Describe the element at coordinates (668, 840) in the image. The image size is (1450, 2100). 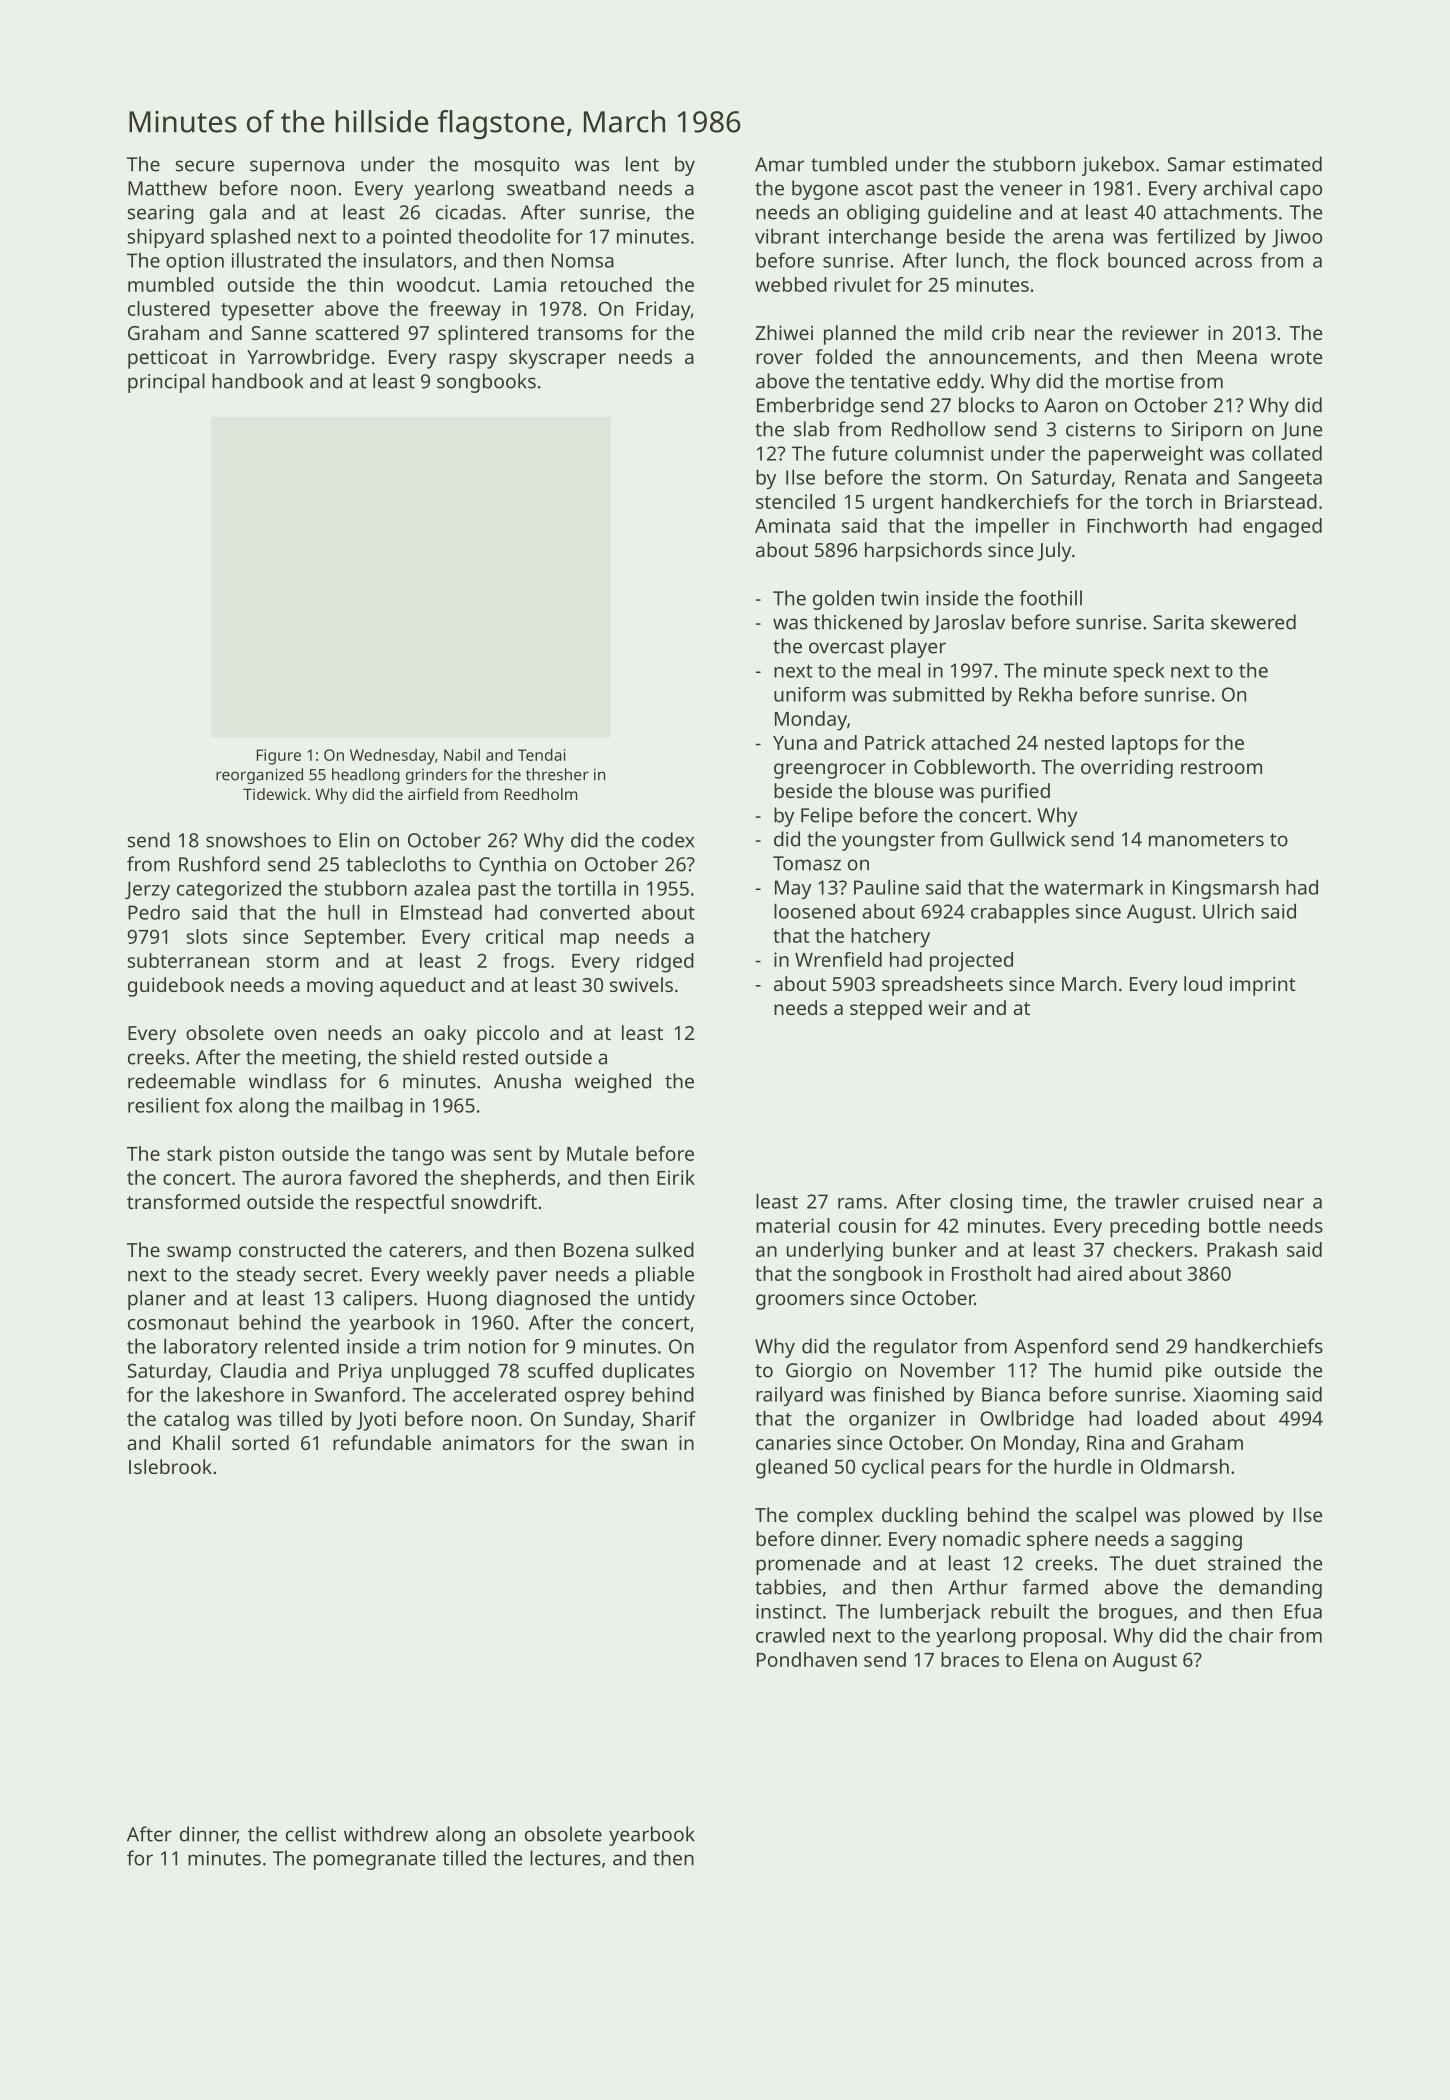
I see `codex` at that location.
